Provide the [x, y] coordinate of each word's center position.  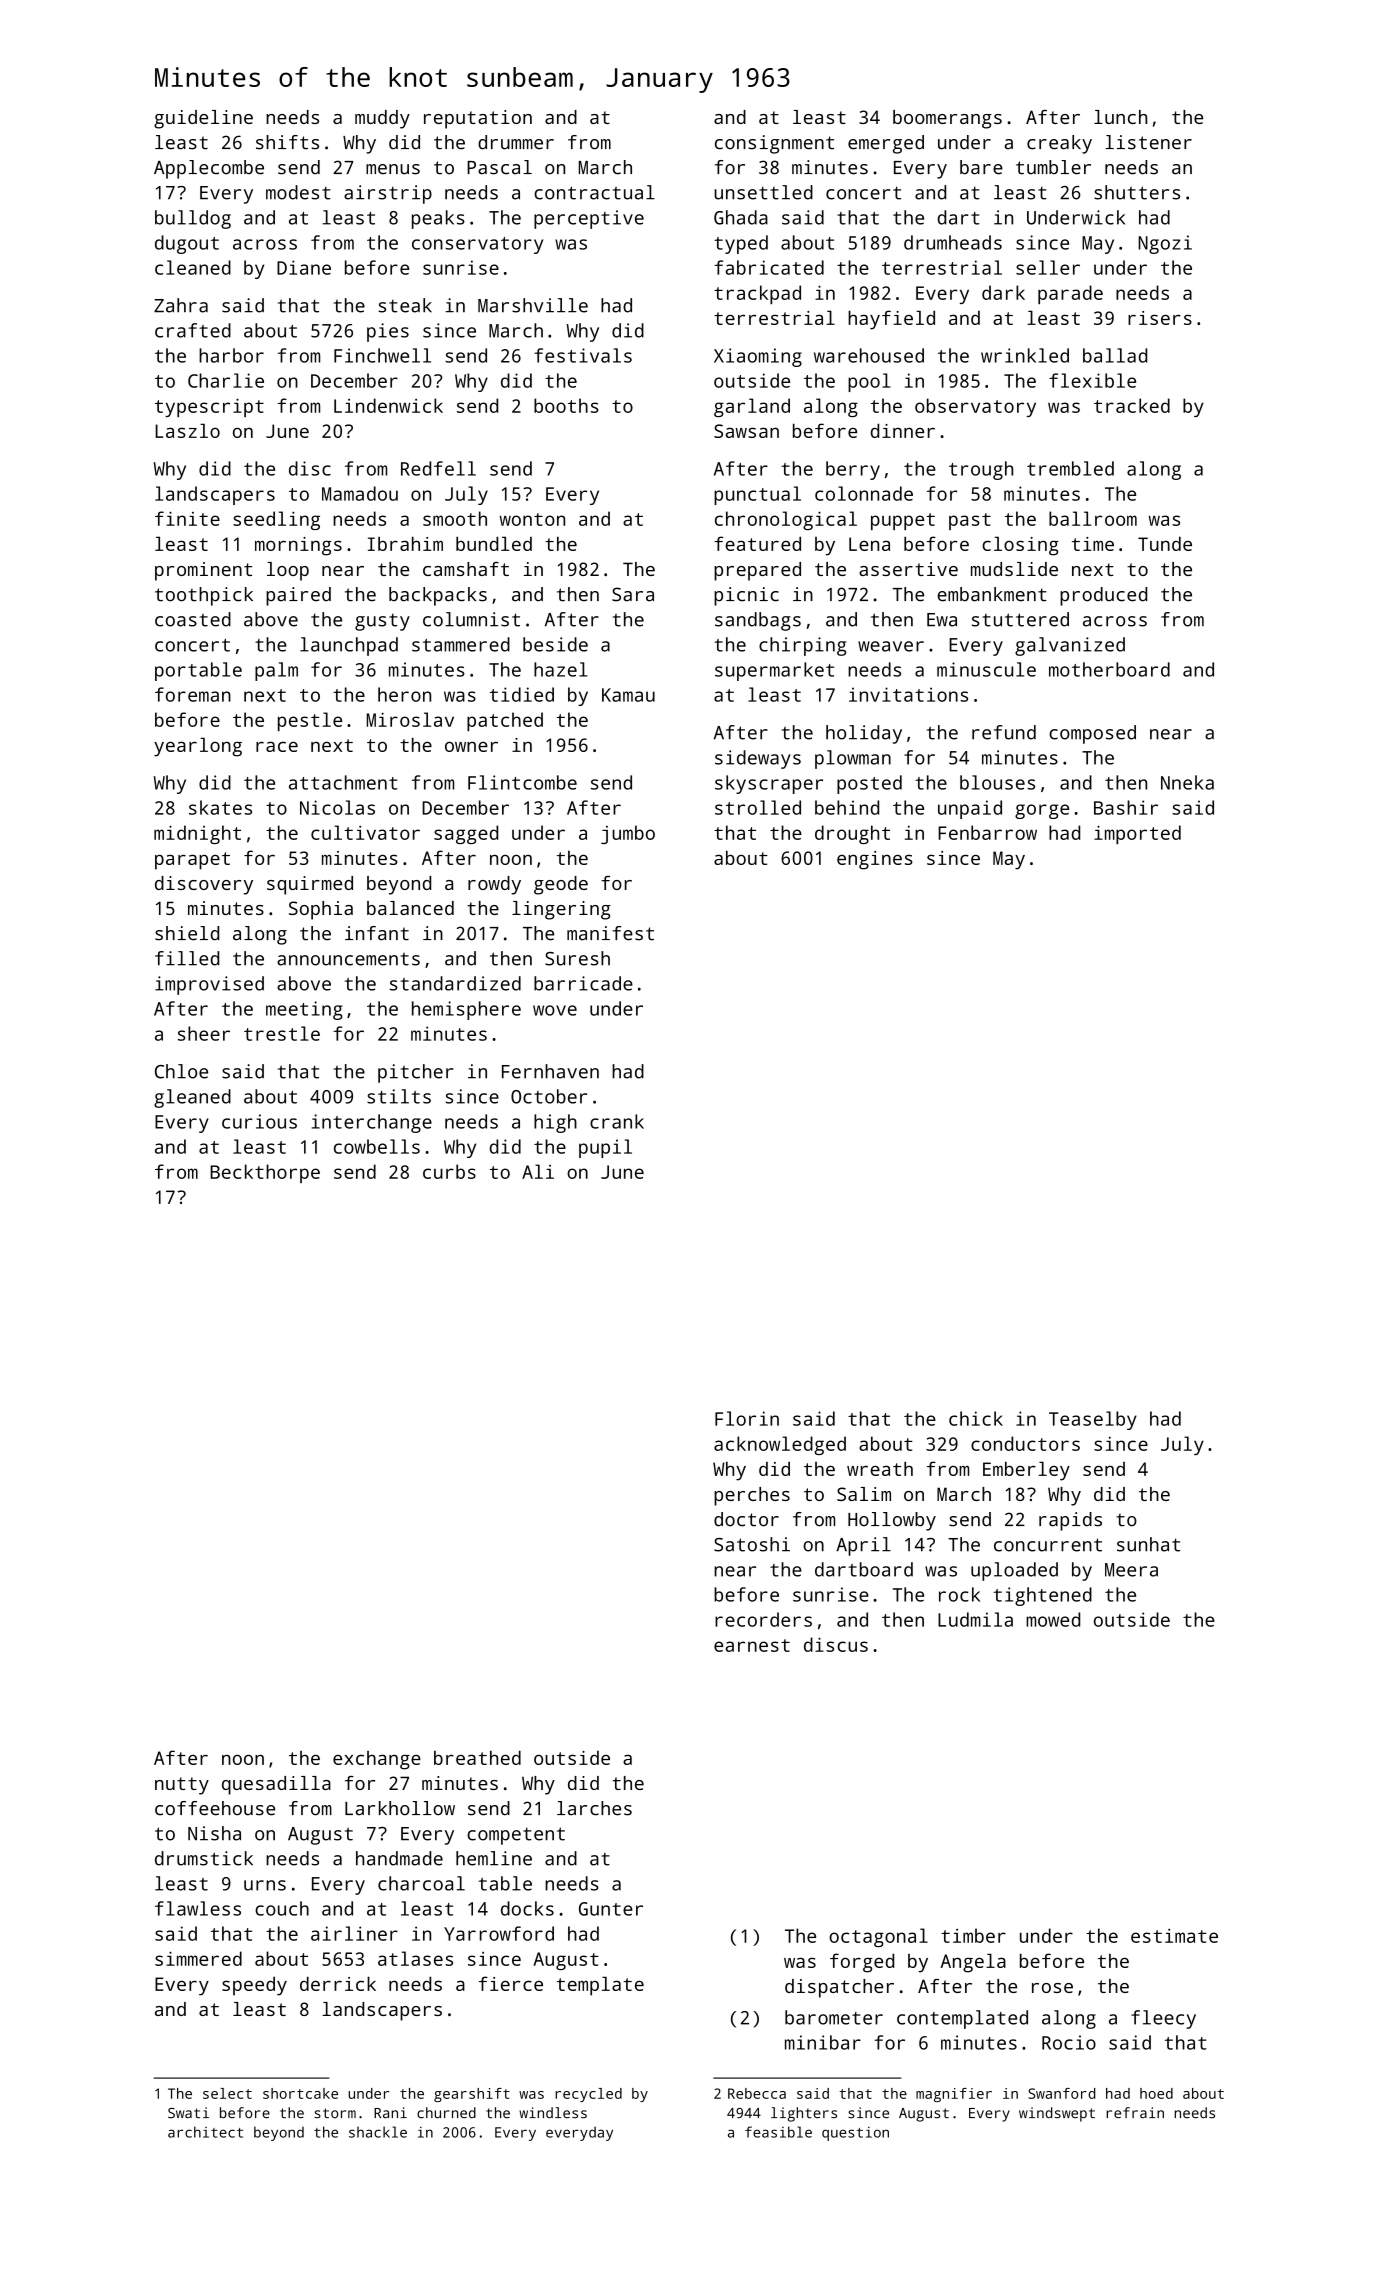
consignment [774, 144]
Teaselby [1093, 1420]
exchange [377, 1760]
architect [205, 2132]
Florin [747, 1418]
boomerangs [947, 119]
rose [1052, 1988]
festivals [583, 355]
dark [1003, 292]
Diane [304, 267]
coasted [193, 619]
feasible [778, 2132]
